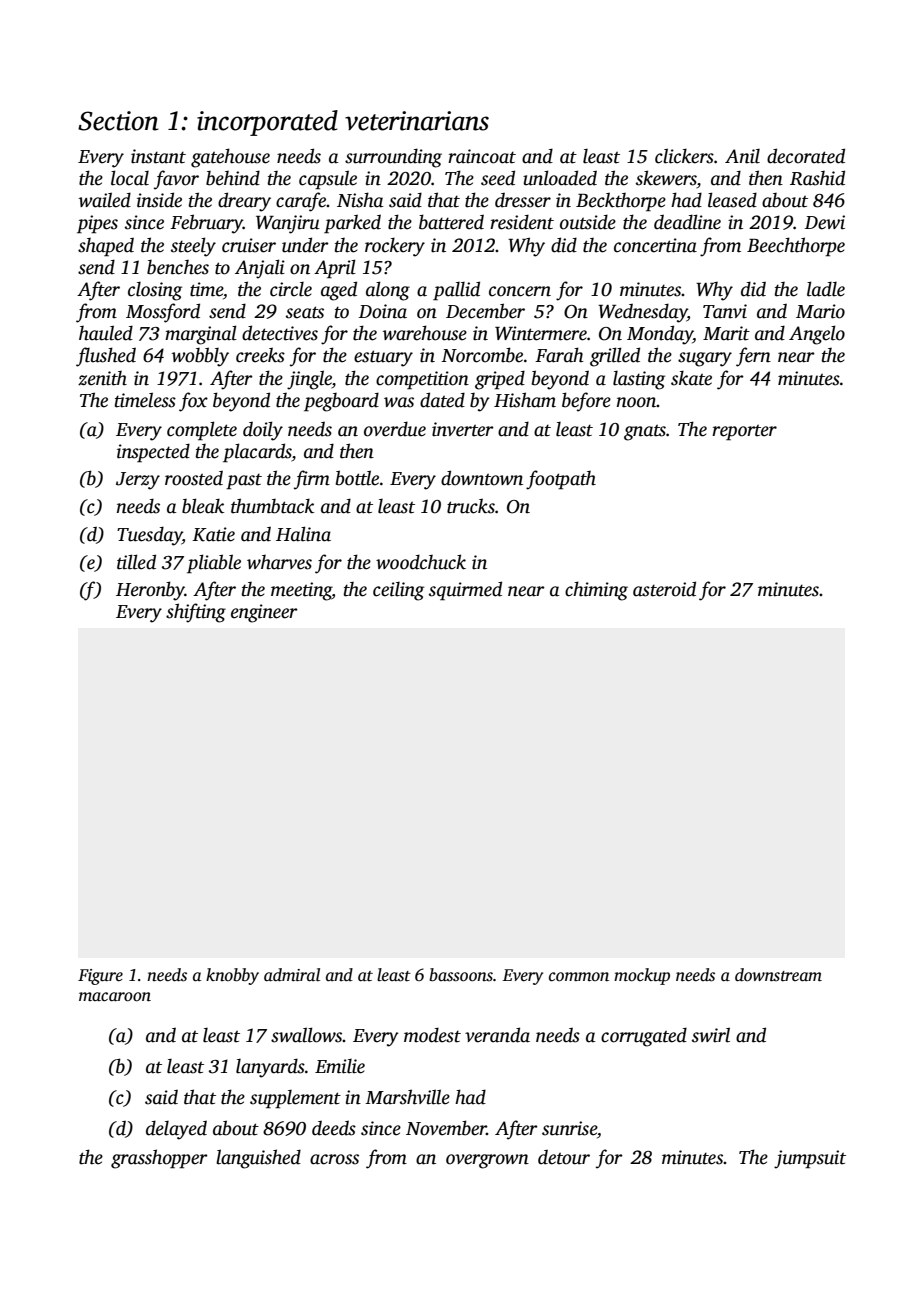  Describe the element at coordinates (487, 1161) in the screenshot. I see `overgrown` at that location.
